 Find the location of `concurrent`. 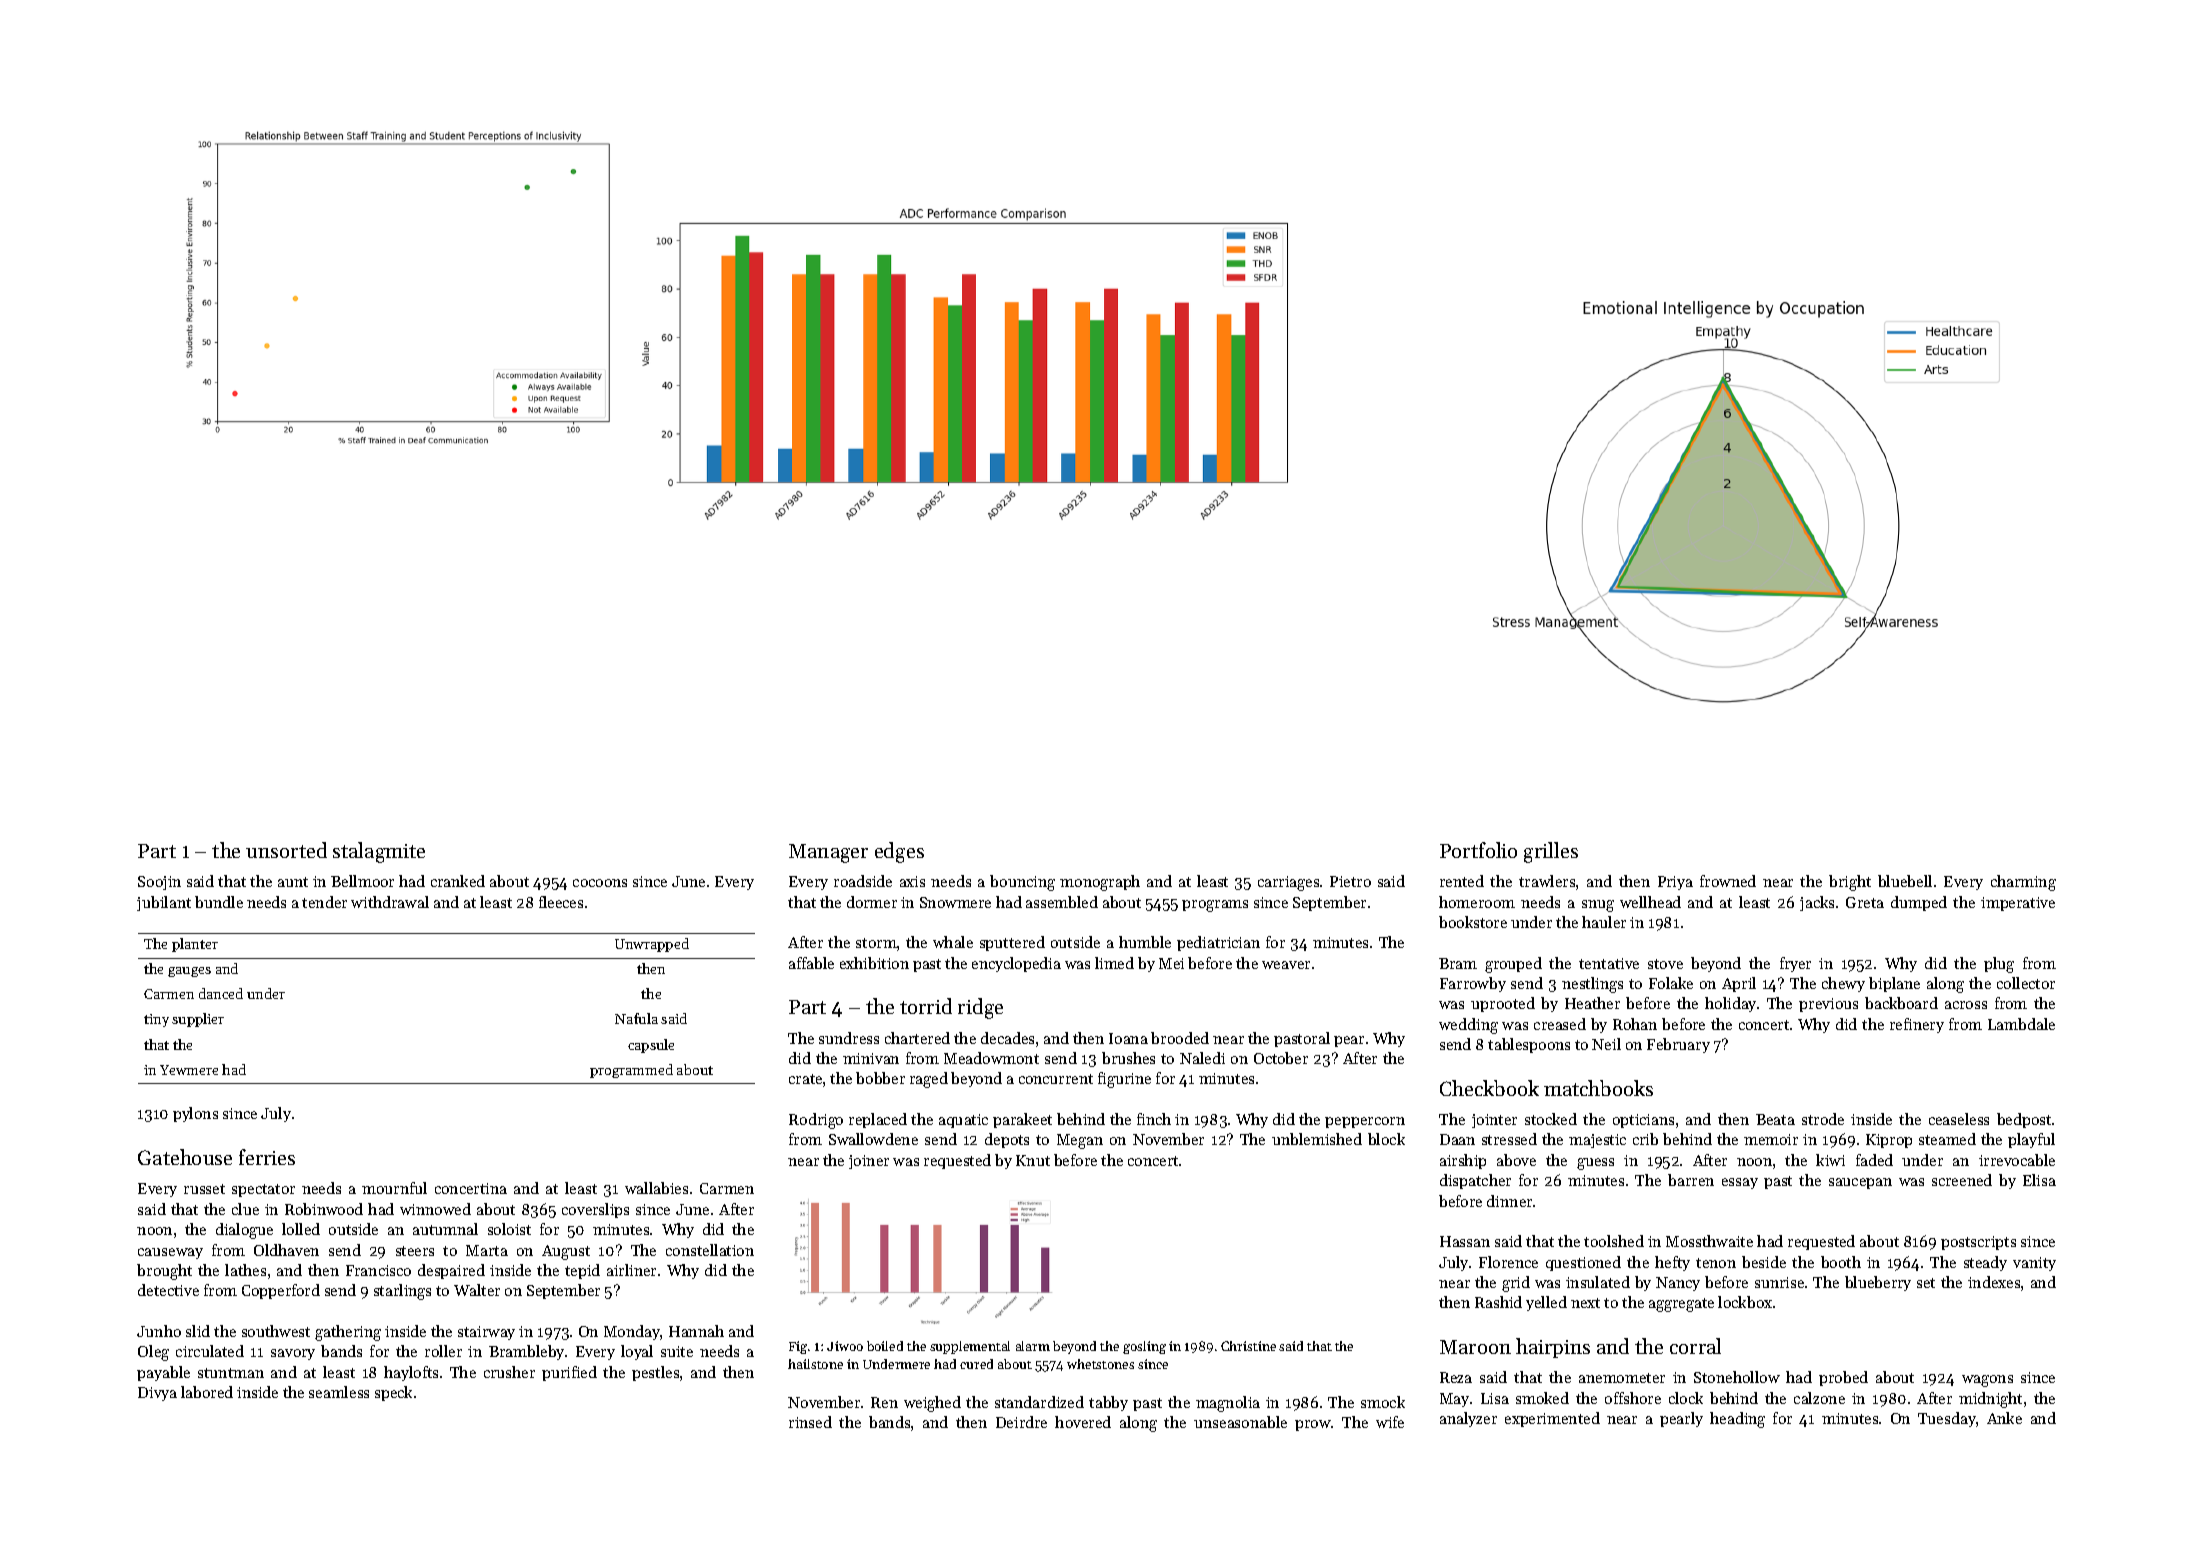

concurrent is located at coordinates (1056, 1079).
